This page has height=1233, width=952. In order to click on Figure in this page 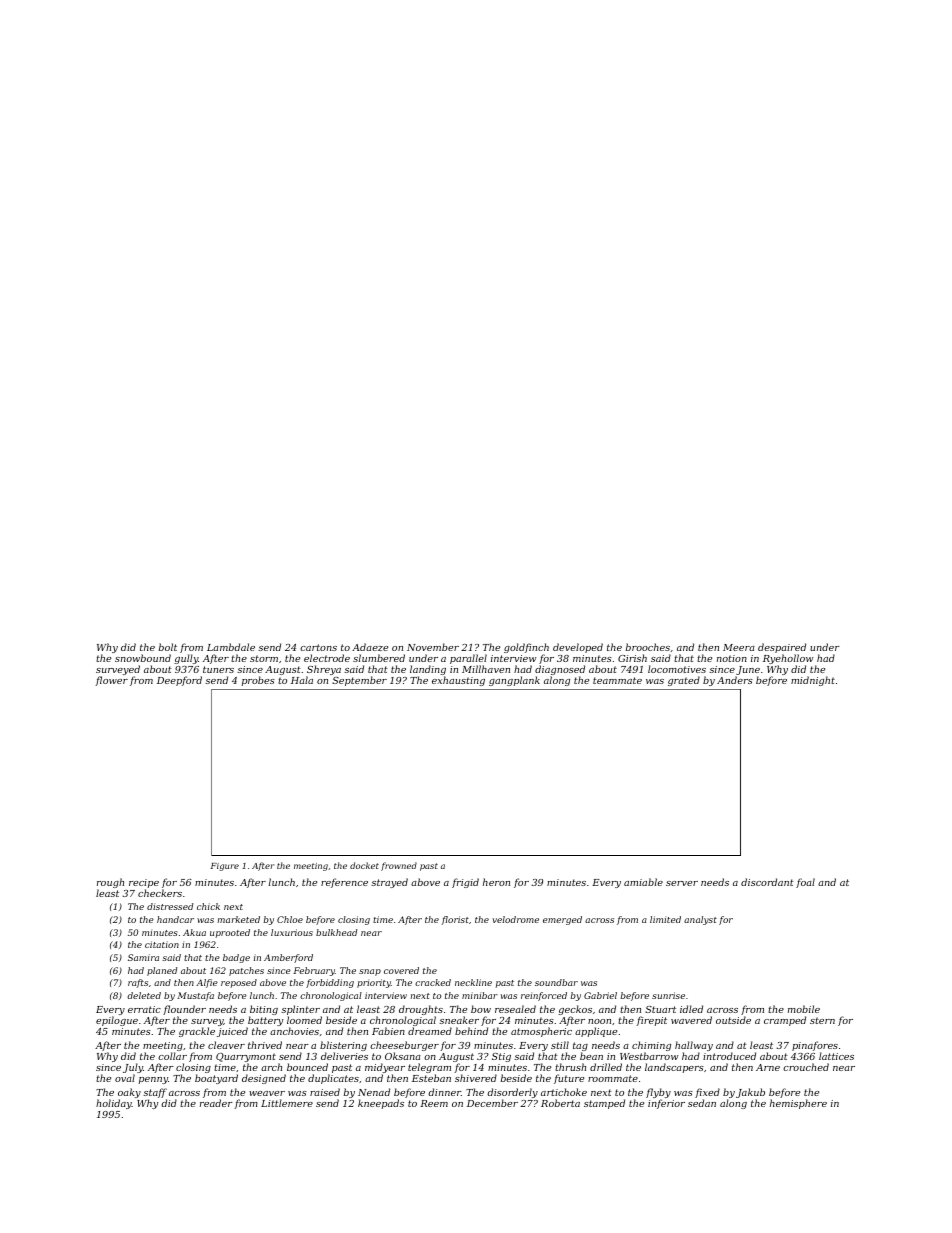, I will do `click(224, 867)`.
